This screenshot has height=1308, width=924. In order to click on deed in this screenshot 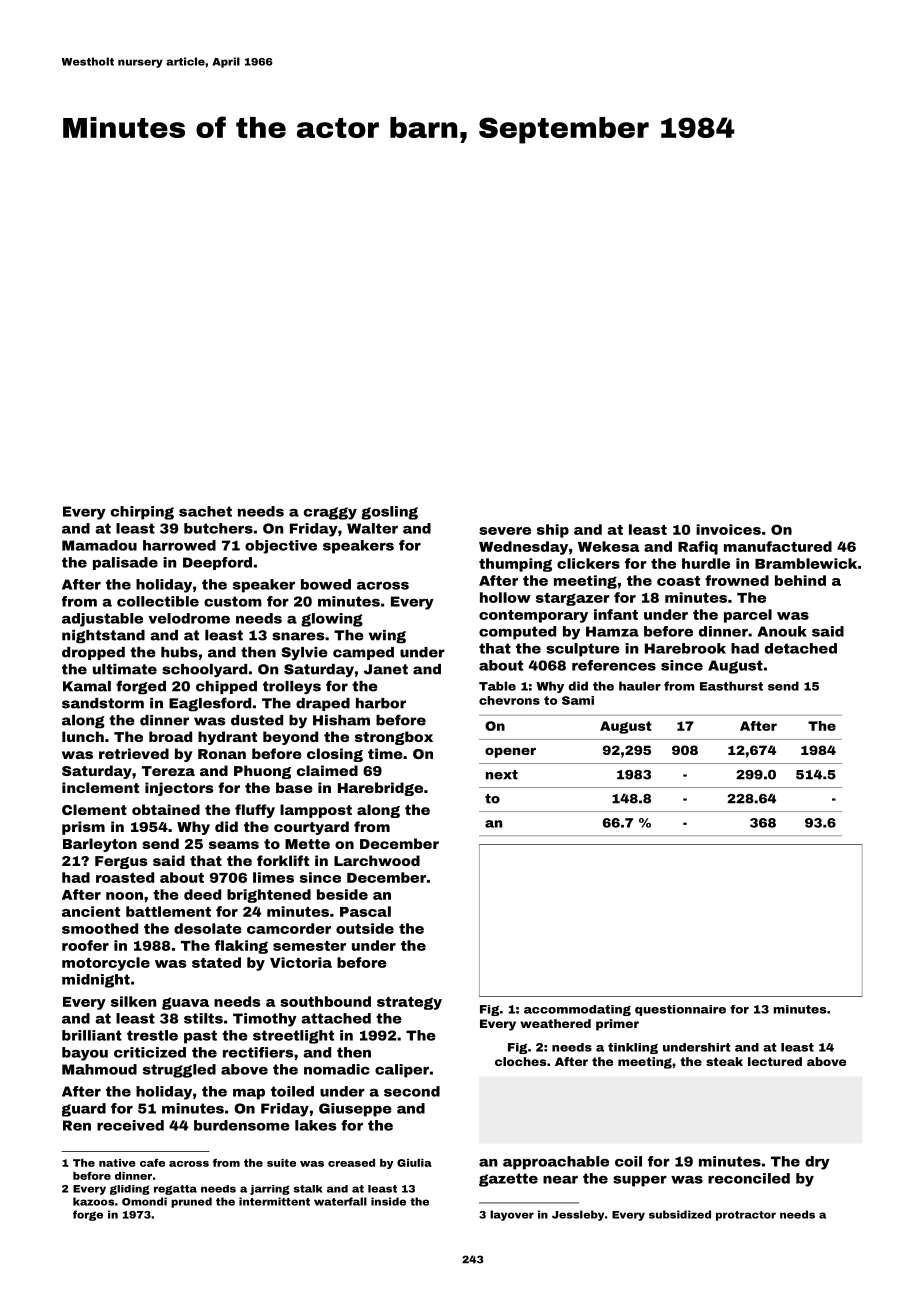, I will do `click(202, 894)`.
